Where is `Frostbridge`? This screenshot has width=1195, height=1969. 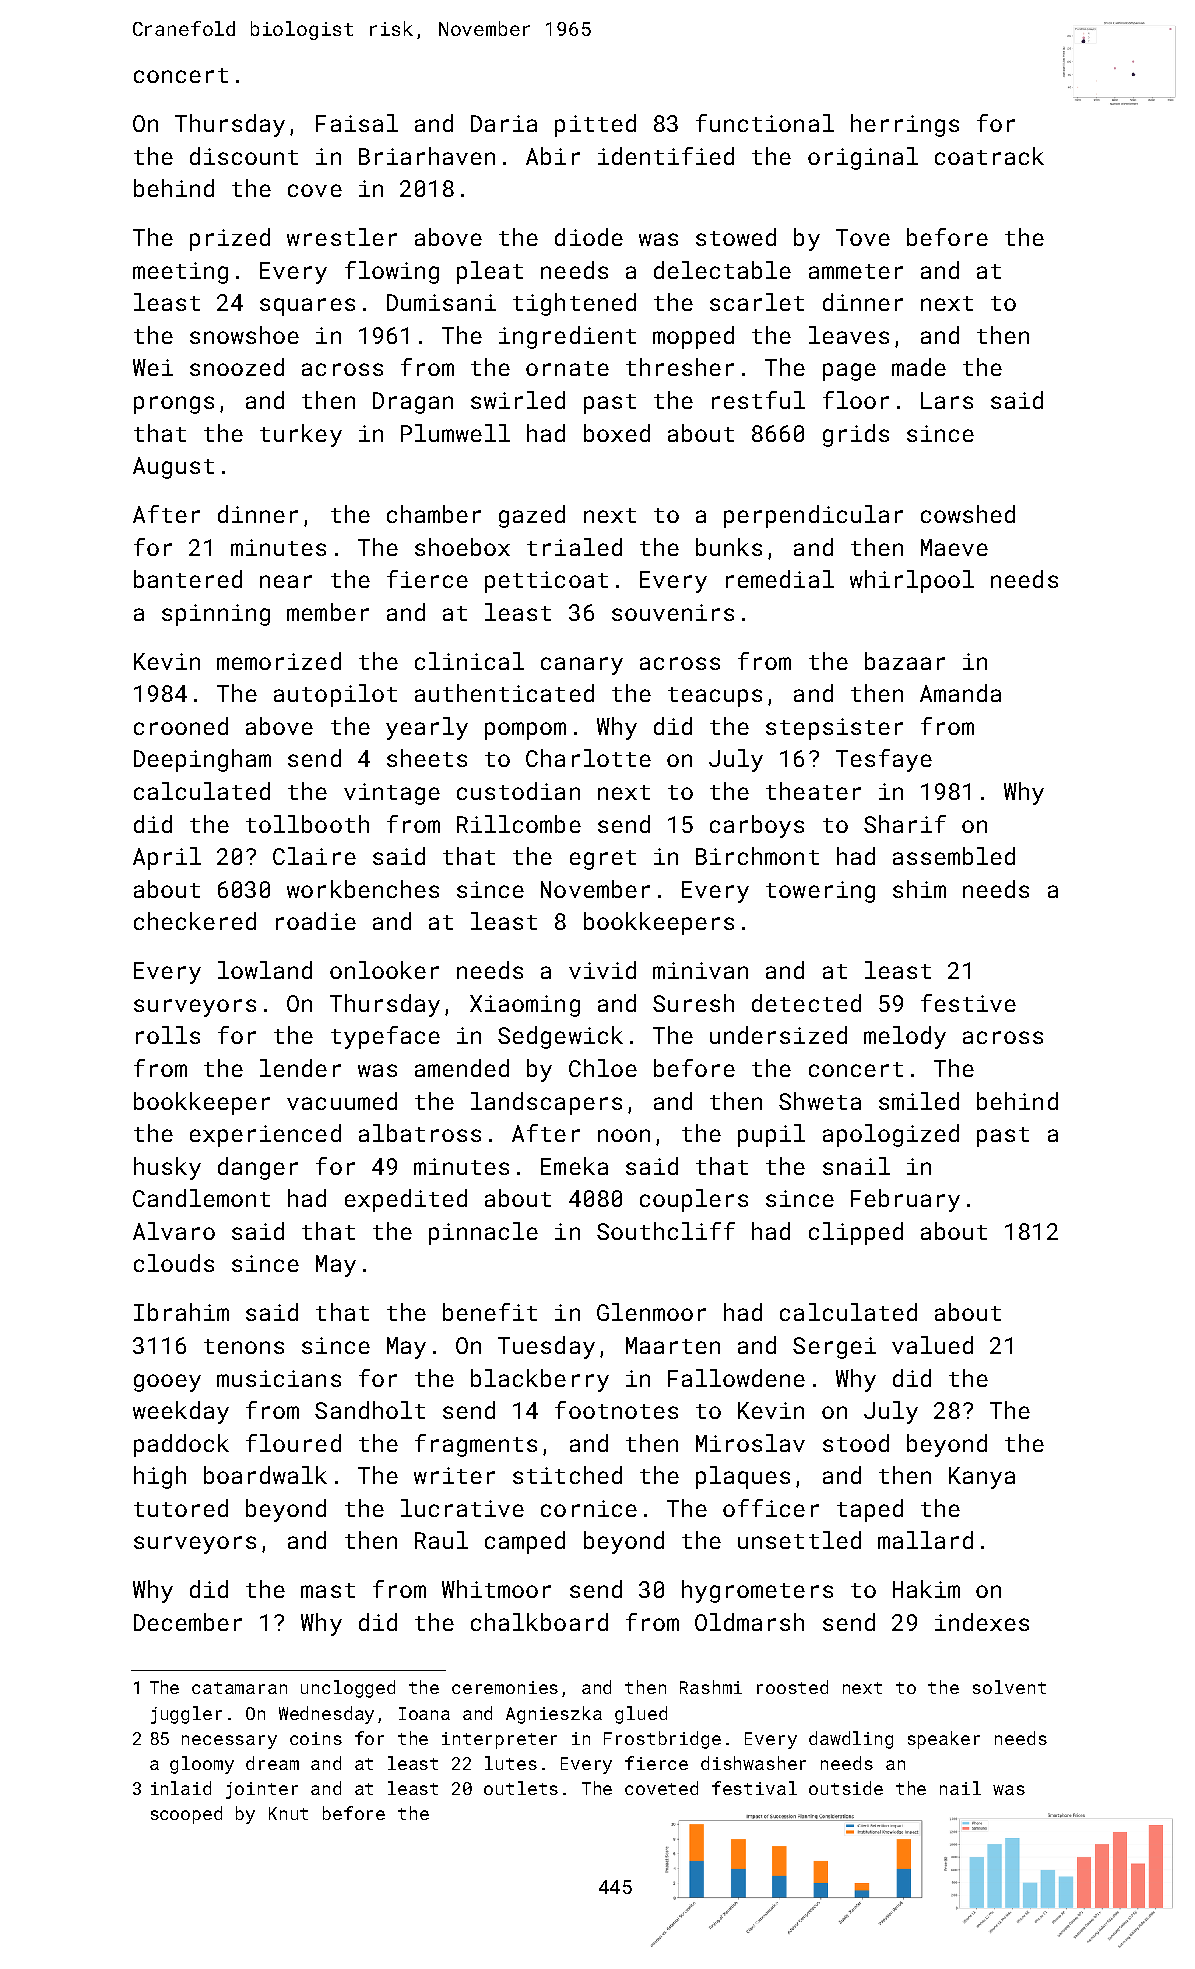 Frostbridge is located at coordinates (662, 1740).
